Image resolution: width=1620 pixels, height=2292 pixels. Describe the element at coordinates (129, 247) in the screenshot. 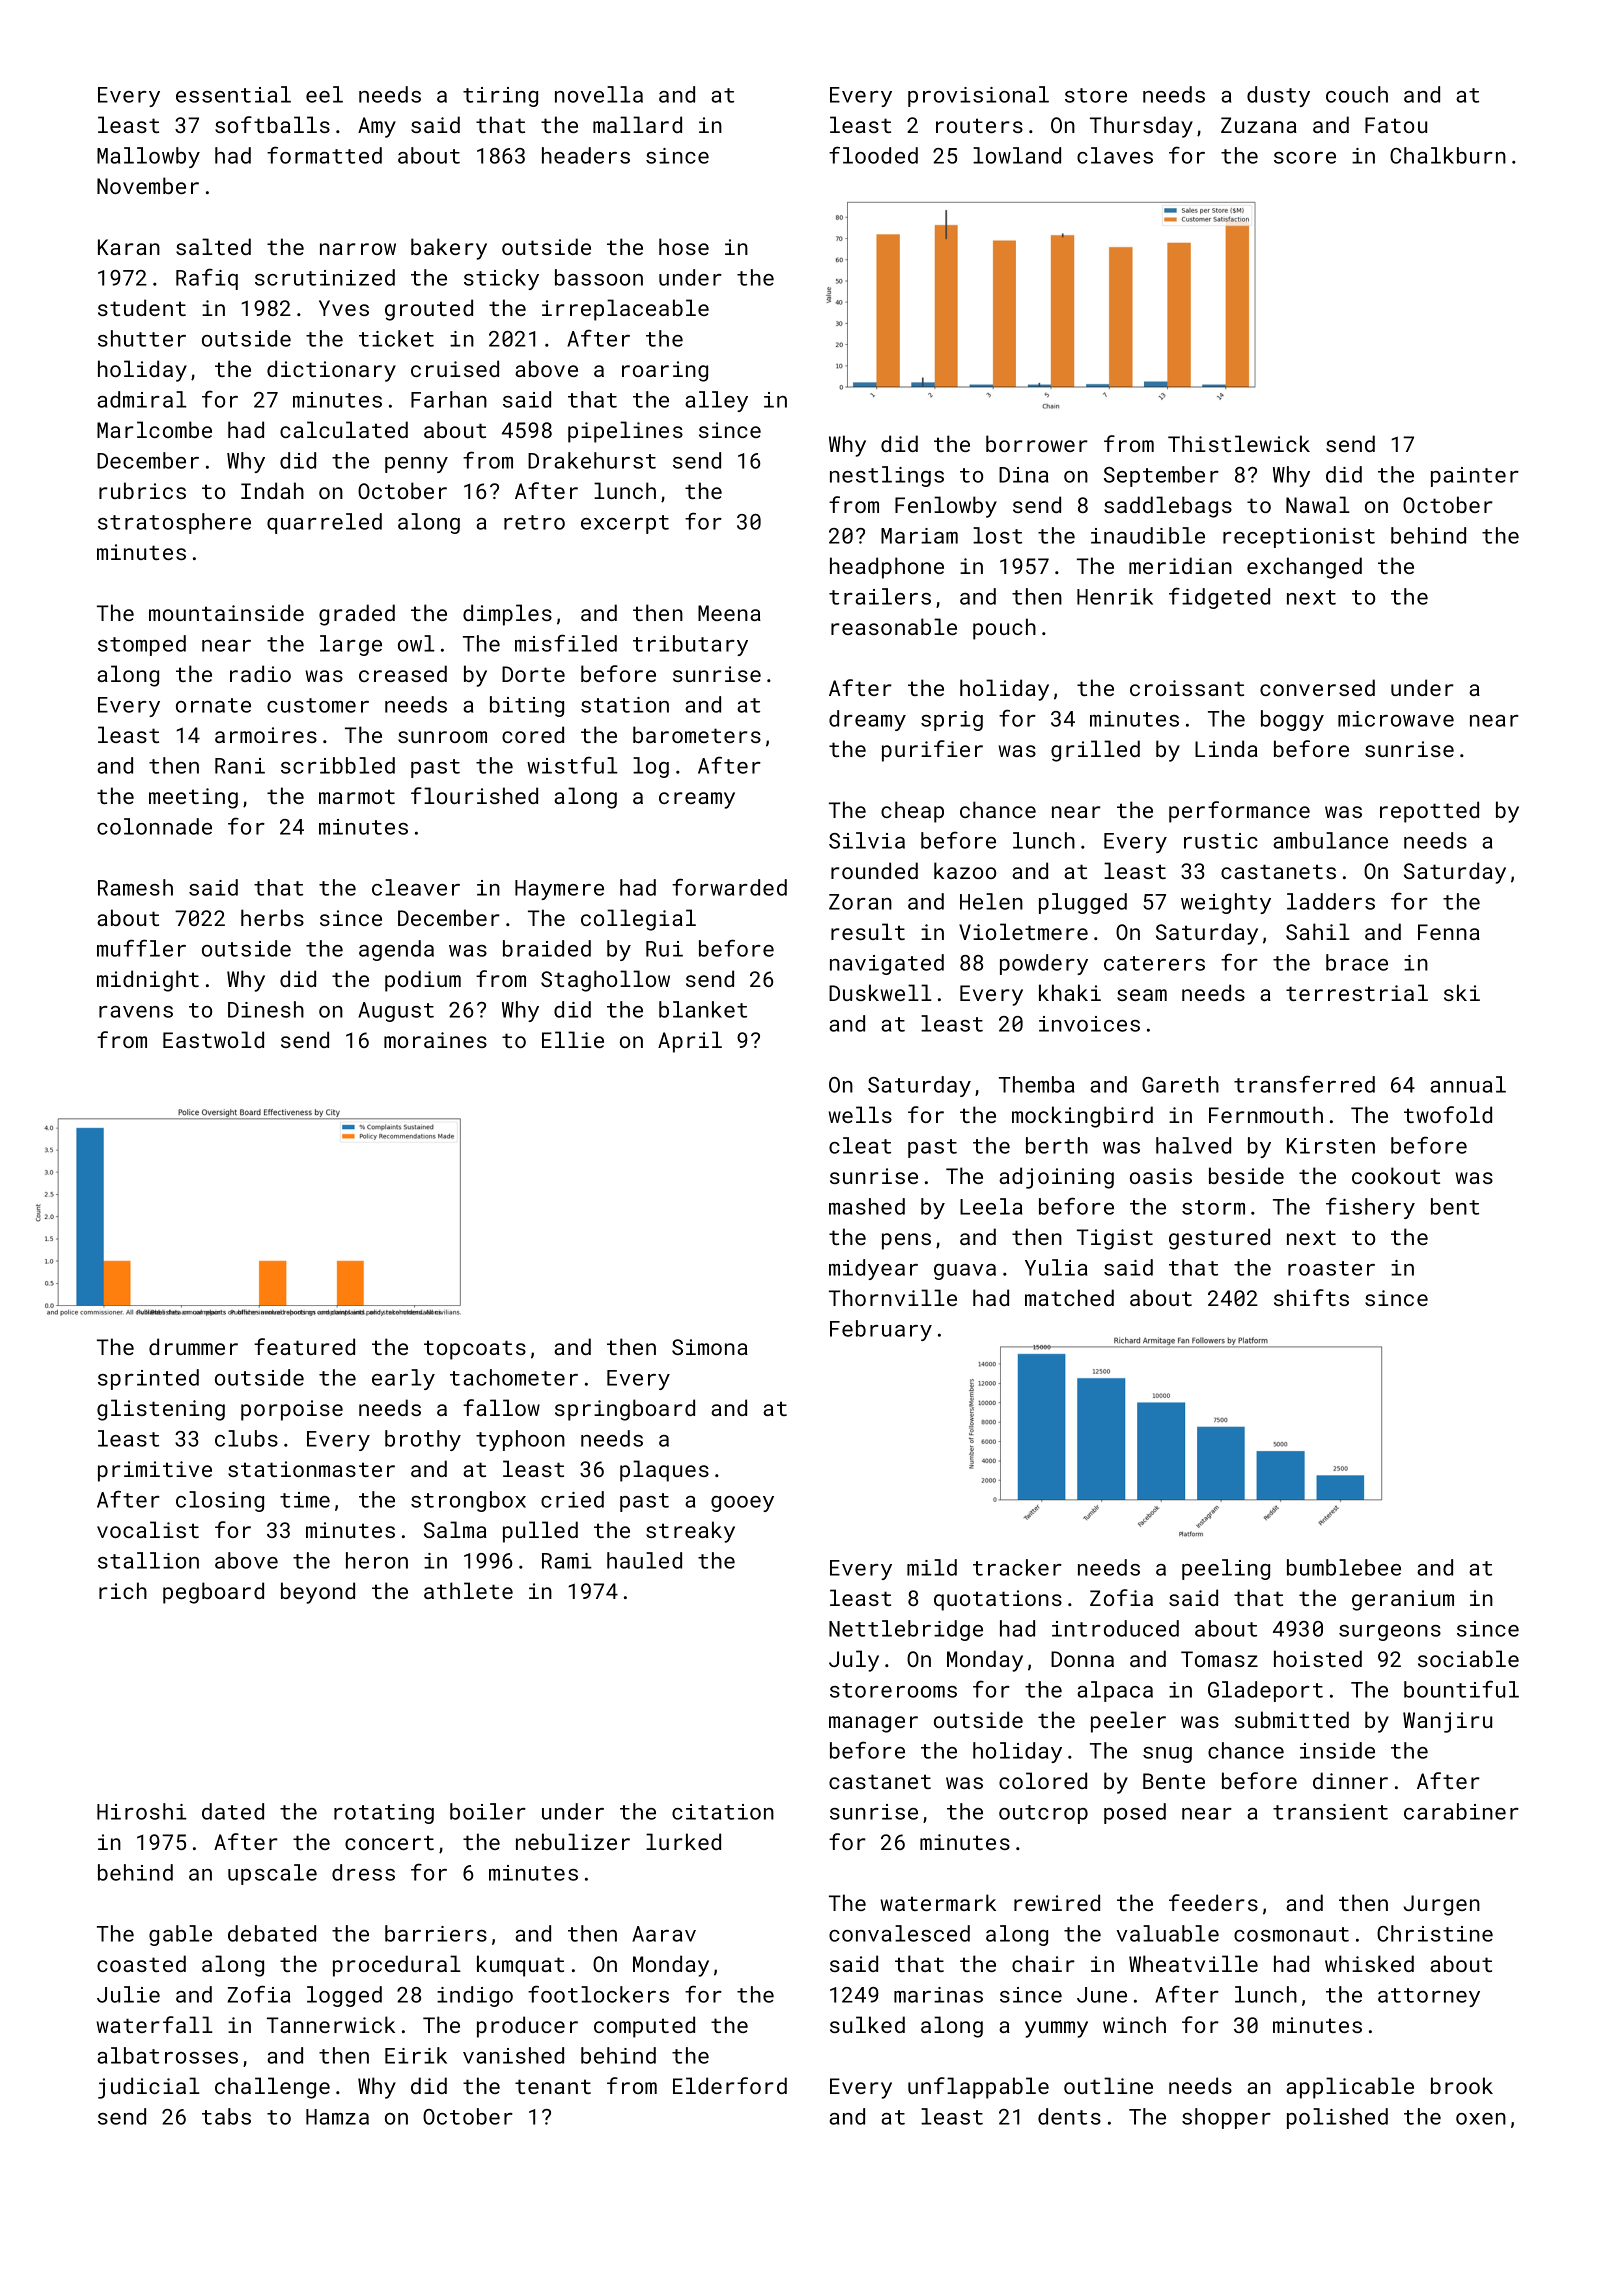

I see `Karan` at that location.
